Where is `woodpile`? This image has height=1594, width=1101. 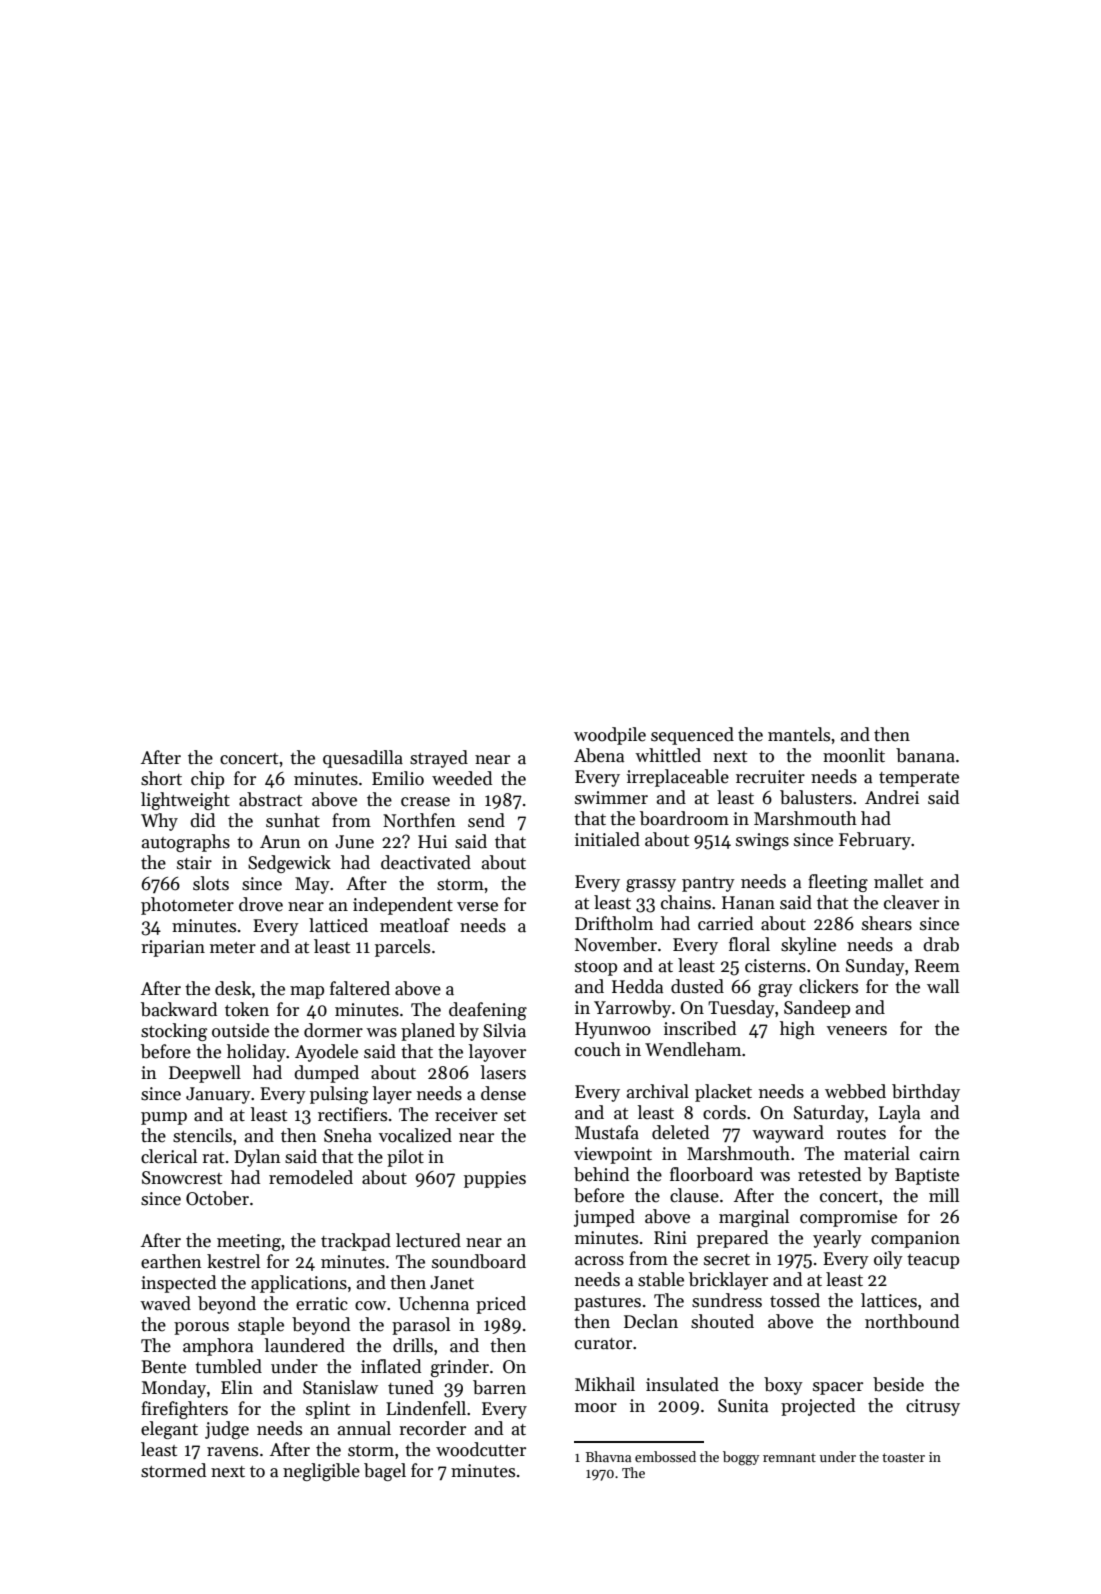 woodpile is located at coordinates (610, 736).
